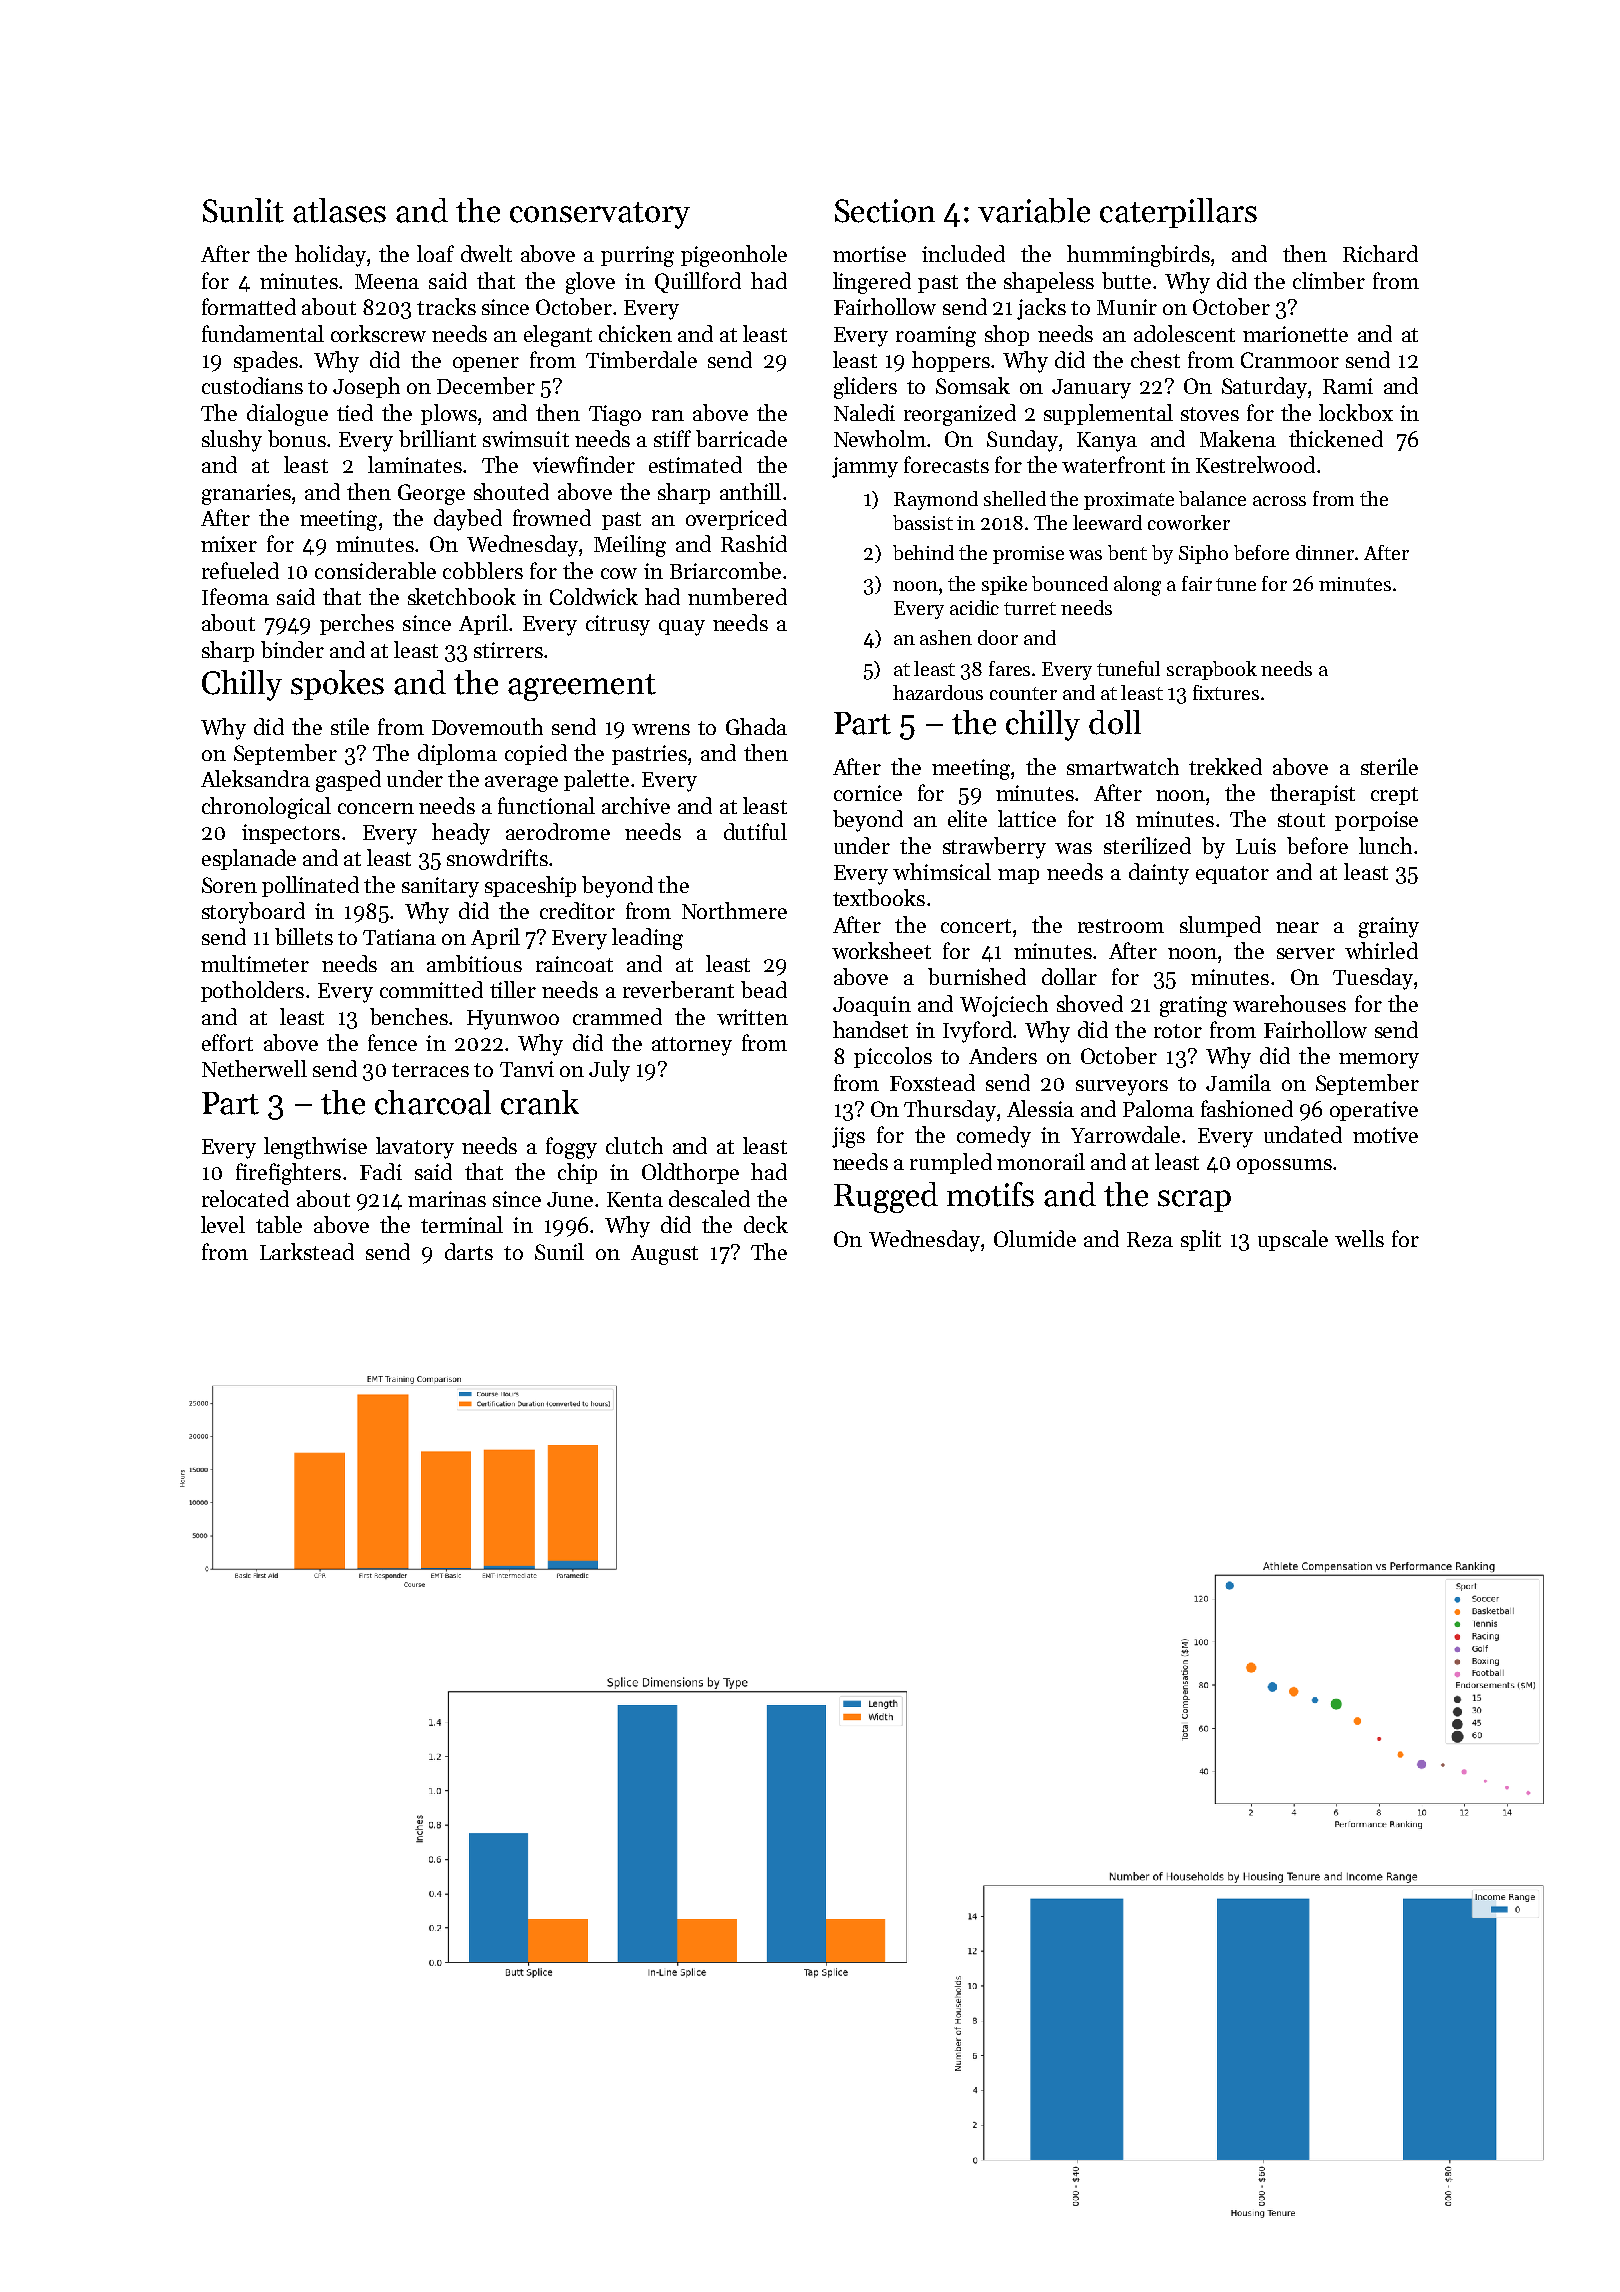 This image has width=1620, height=2292. I want to click on laminates, so click(415, 464).
